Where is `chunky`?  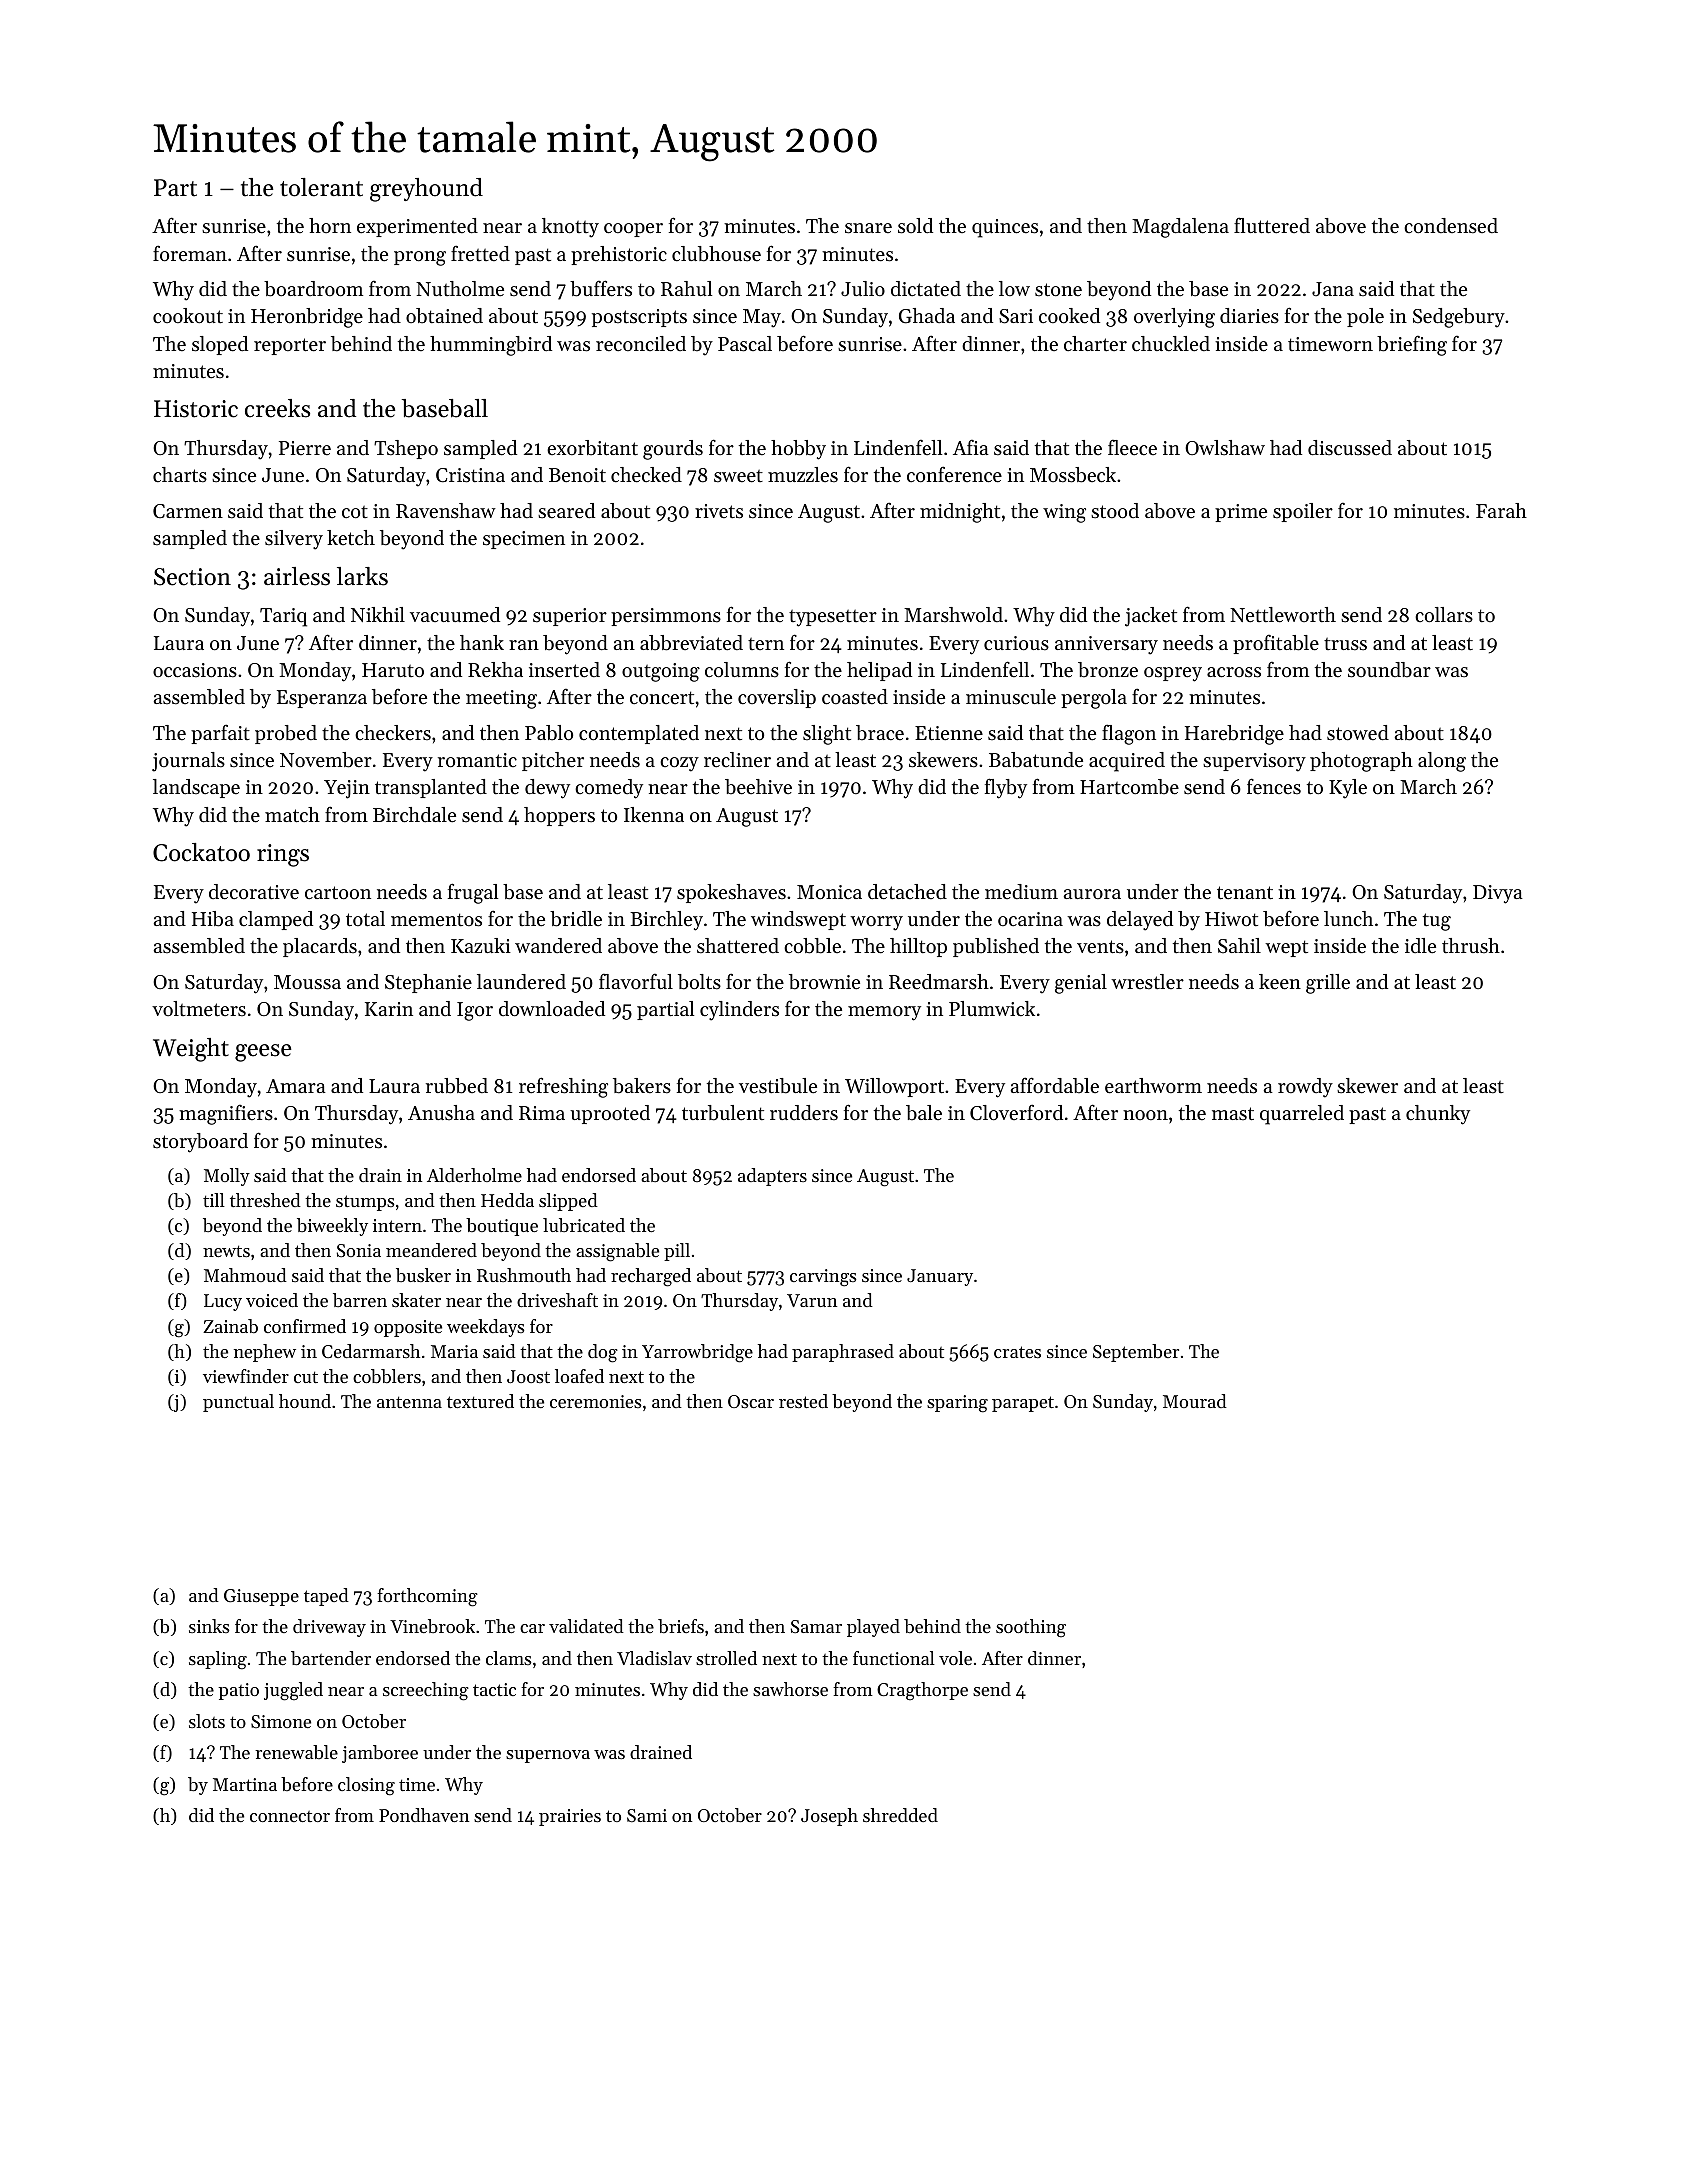 chunky is located at coordinates (1438, 1115).
